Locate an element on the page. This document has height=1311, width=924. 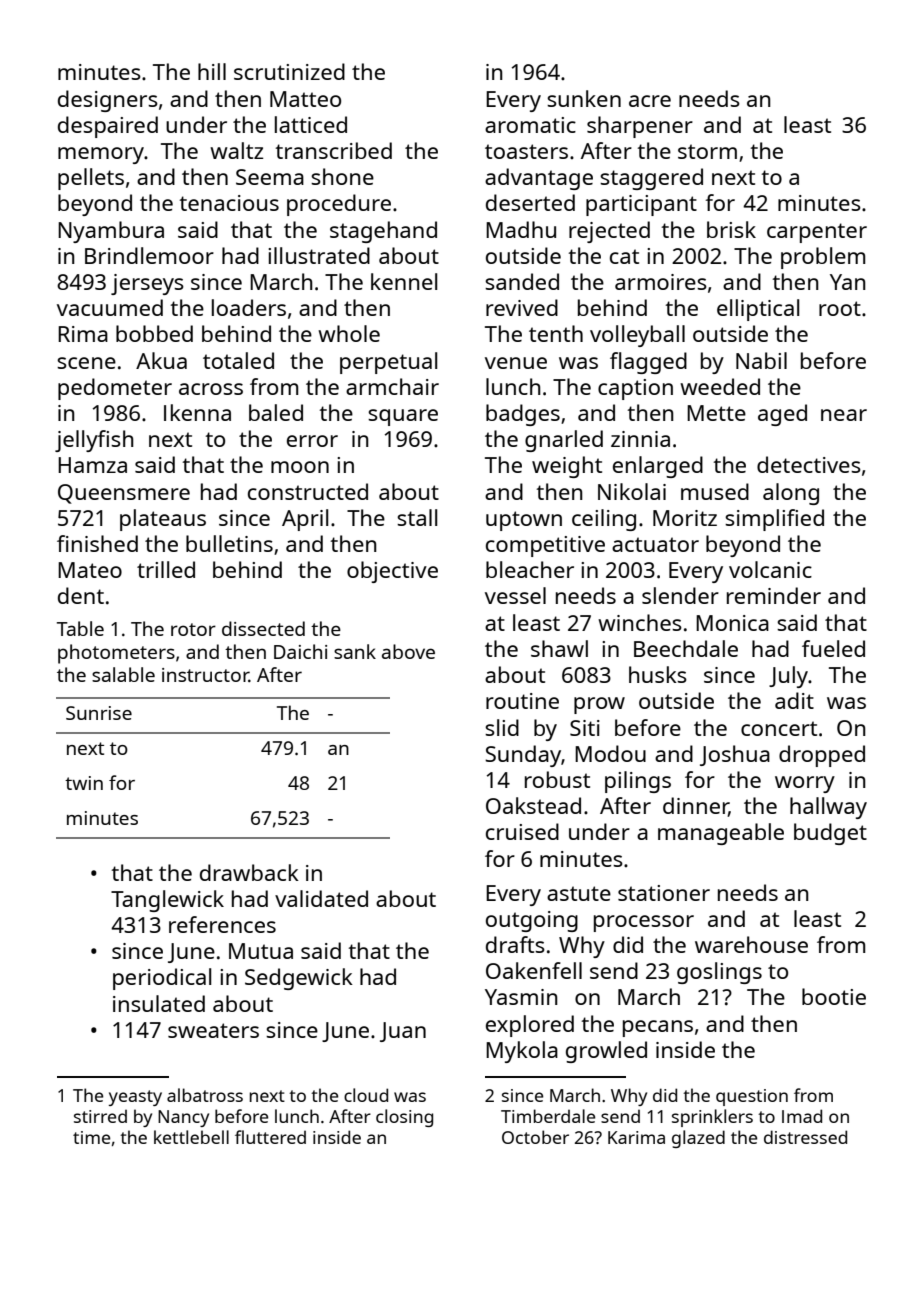
time is located at coordinates (91, 1137).
